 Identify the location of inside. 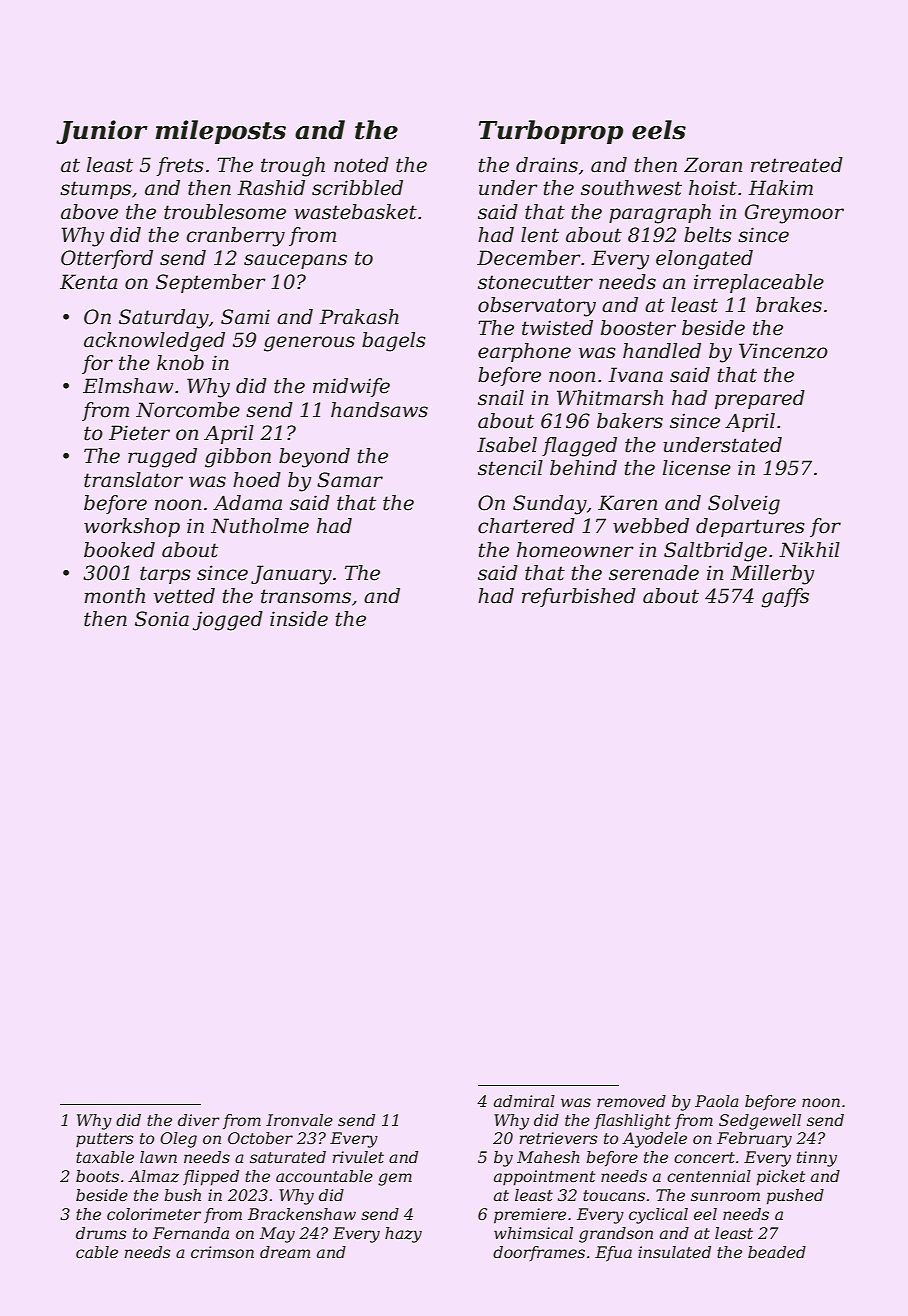
(299, 619).
